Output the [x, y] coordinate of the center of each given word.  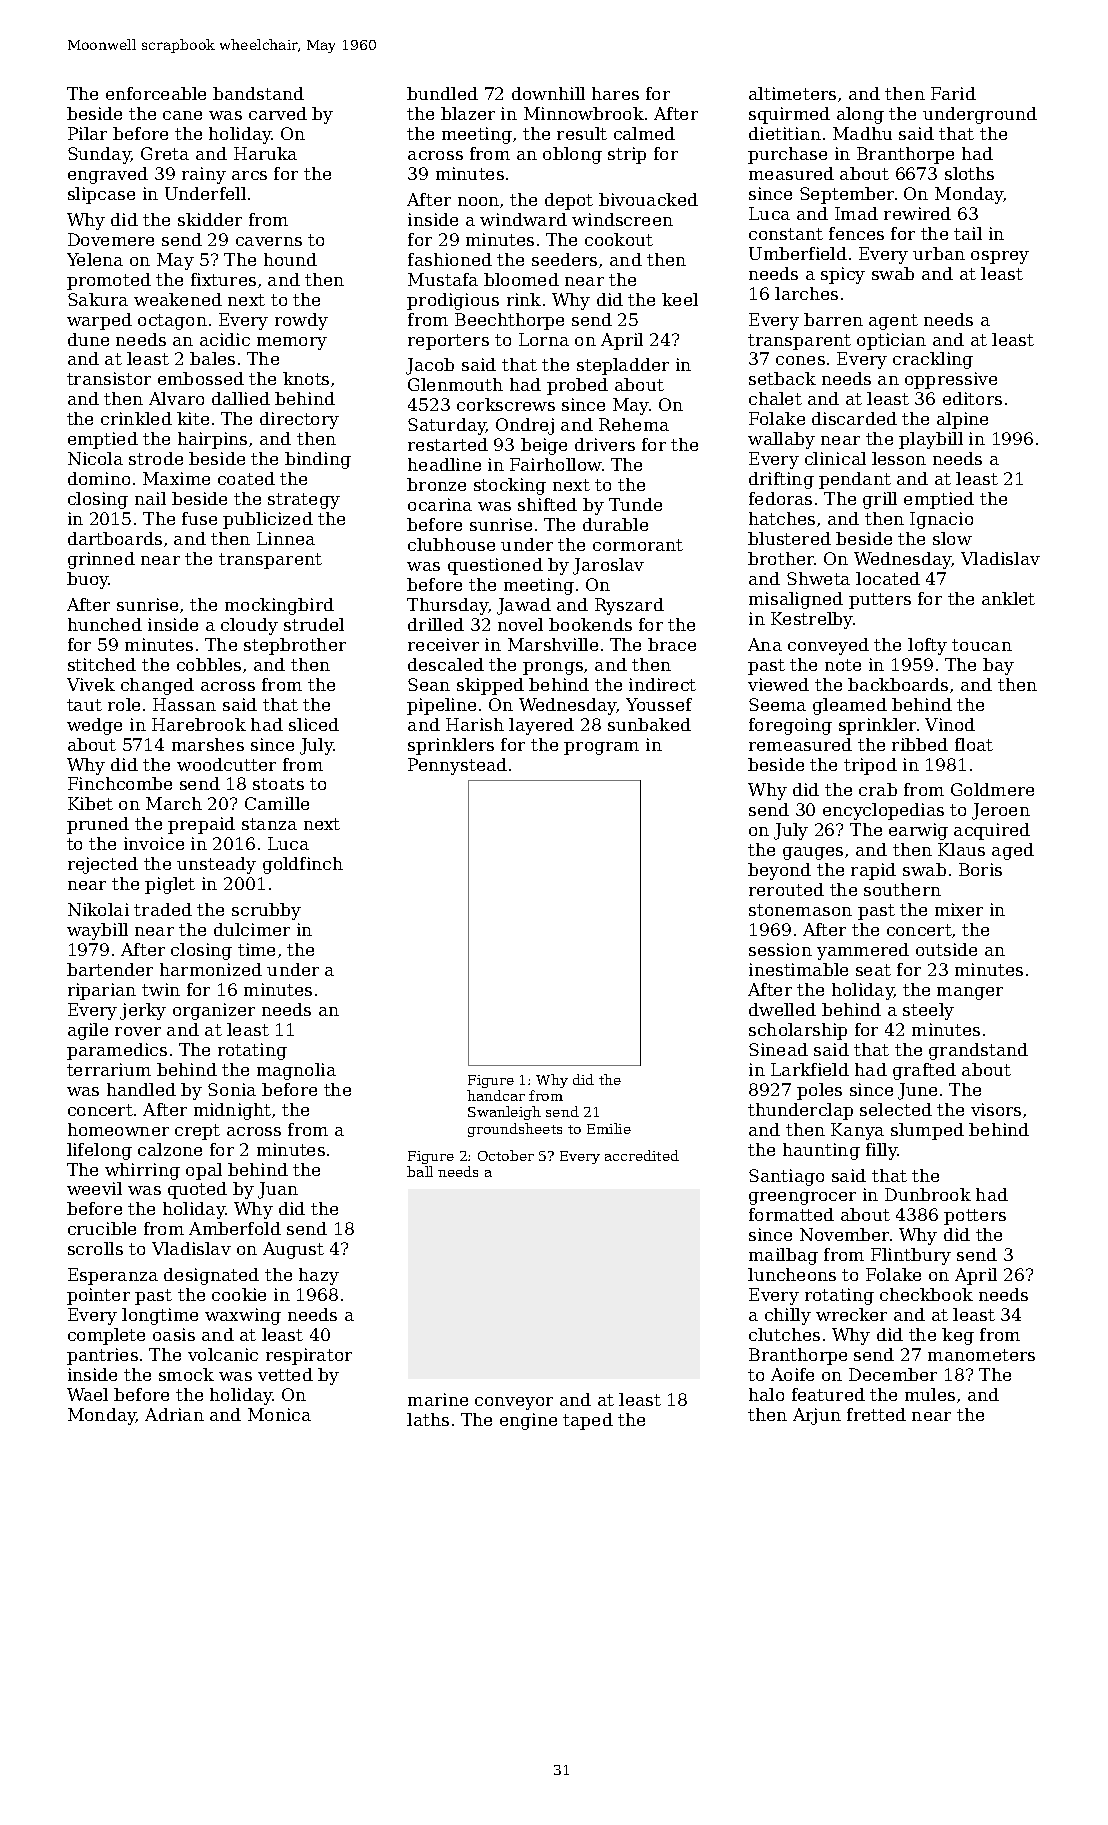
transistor [109, 378]
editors [972, 398]
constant [786, 234]
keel [680, 299]
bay [998, 666]
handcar [496, 1095]
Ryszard [629, 606]
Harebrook [199, 724]
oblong [572, 155]
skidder [210, 219]
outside [946, 949]
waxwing [243, 1316]
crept [197, 1132]
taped [588, 1421]
